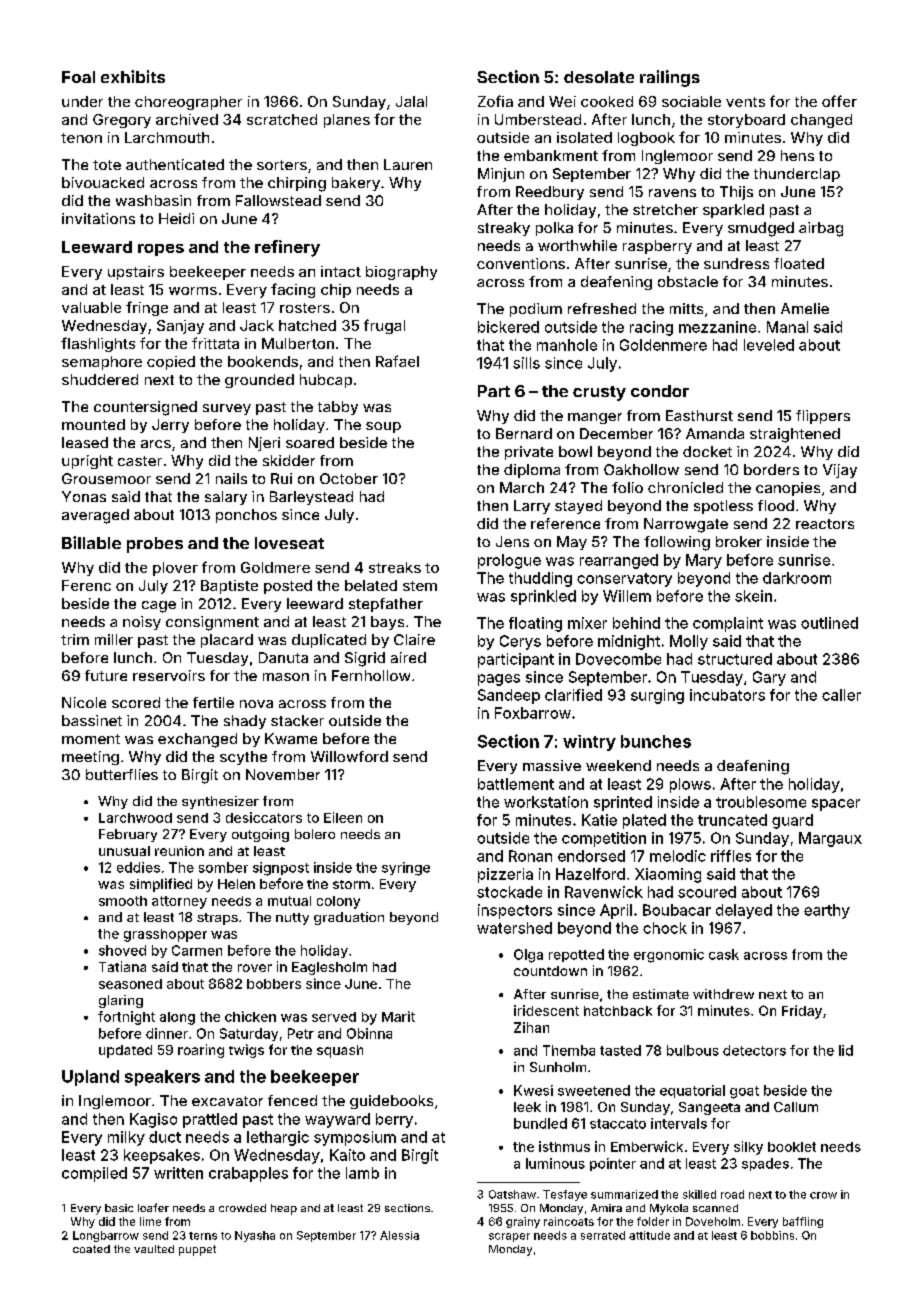 The image size is (924, 1308). Describe the element at coordinates (627, 487) in the screenshot. I see `folio` at that location.
